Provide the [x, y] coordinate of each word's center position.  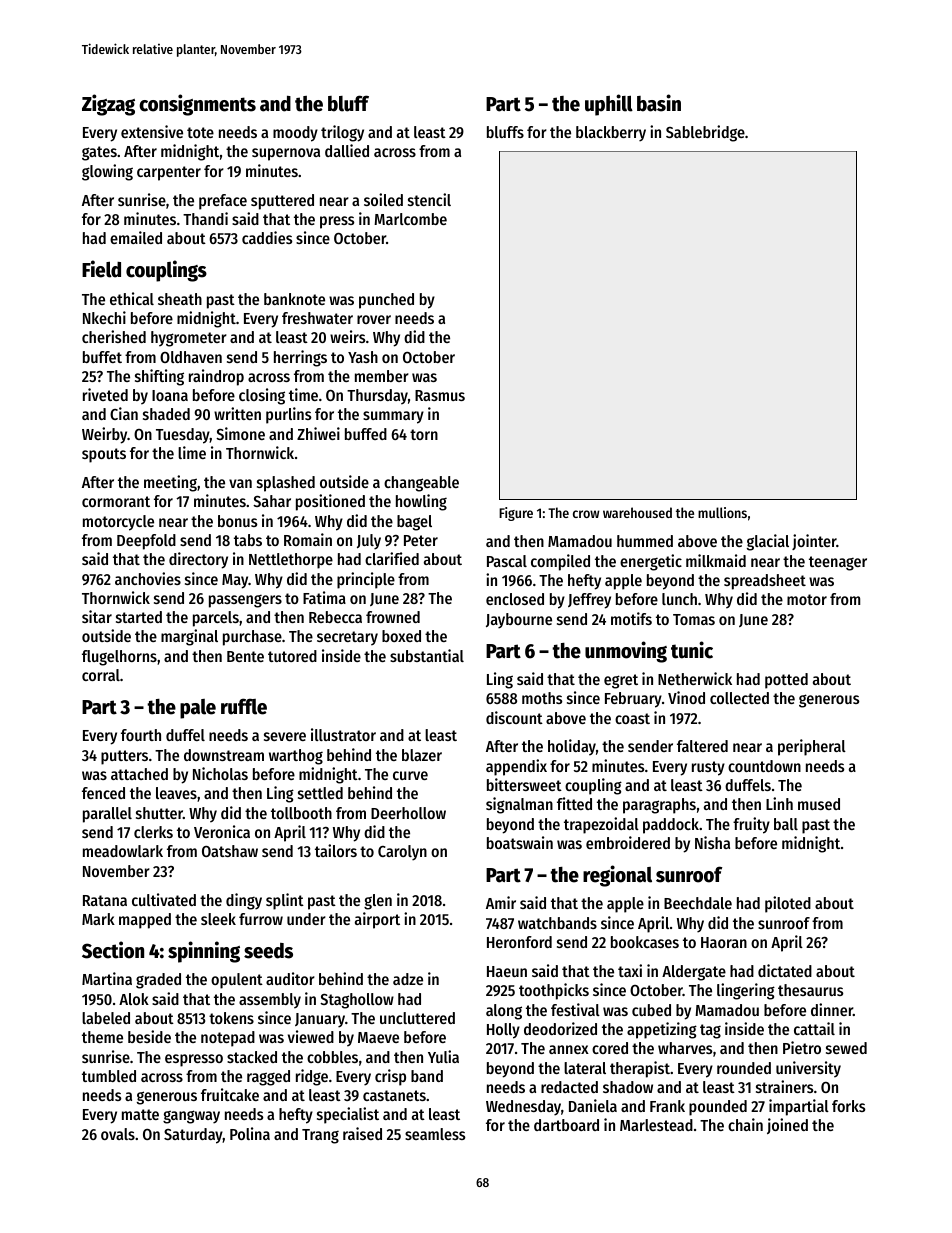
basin [659, 103]
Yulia [443, 1056]
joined [787, 1126]
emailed [136, 237]
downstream [224, 755]
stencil [429, 199]
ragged [268, 1078]
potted [786, 681]
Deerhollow [408, 813]
